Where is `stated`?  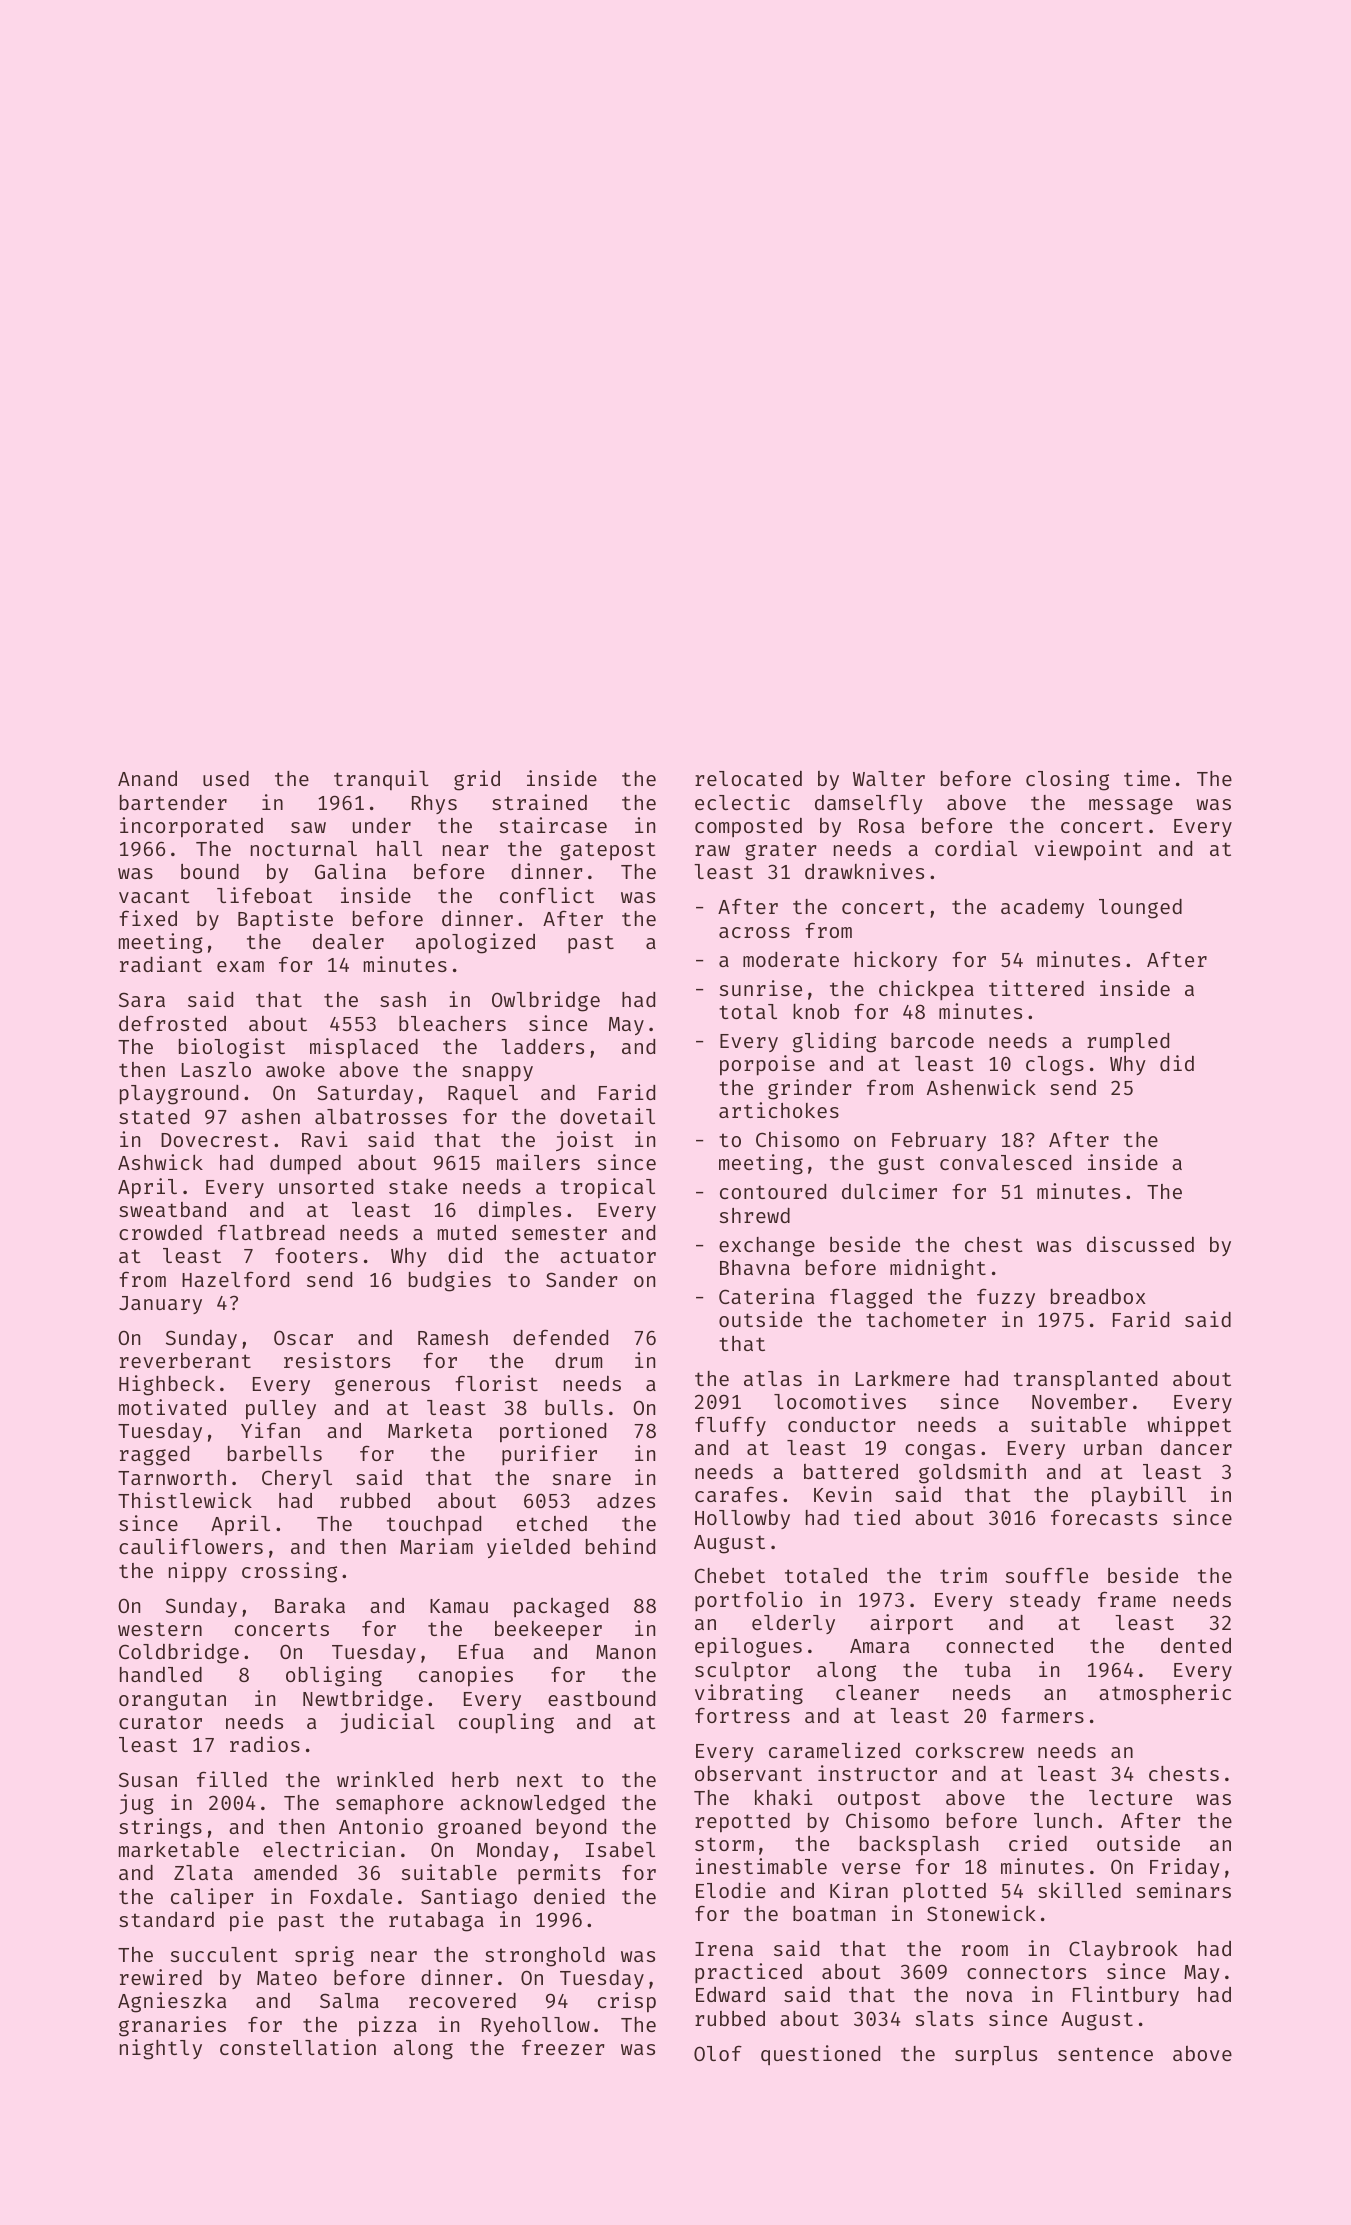 stated is located at coordinates (154, 1116).
